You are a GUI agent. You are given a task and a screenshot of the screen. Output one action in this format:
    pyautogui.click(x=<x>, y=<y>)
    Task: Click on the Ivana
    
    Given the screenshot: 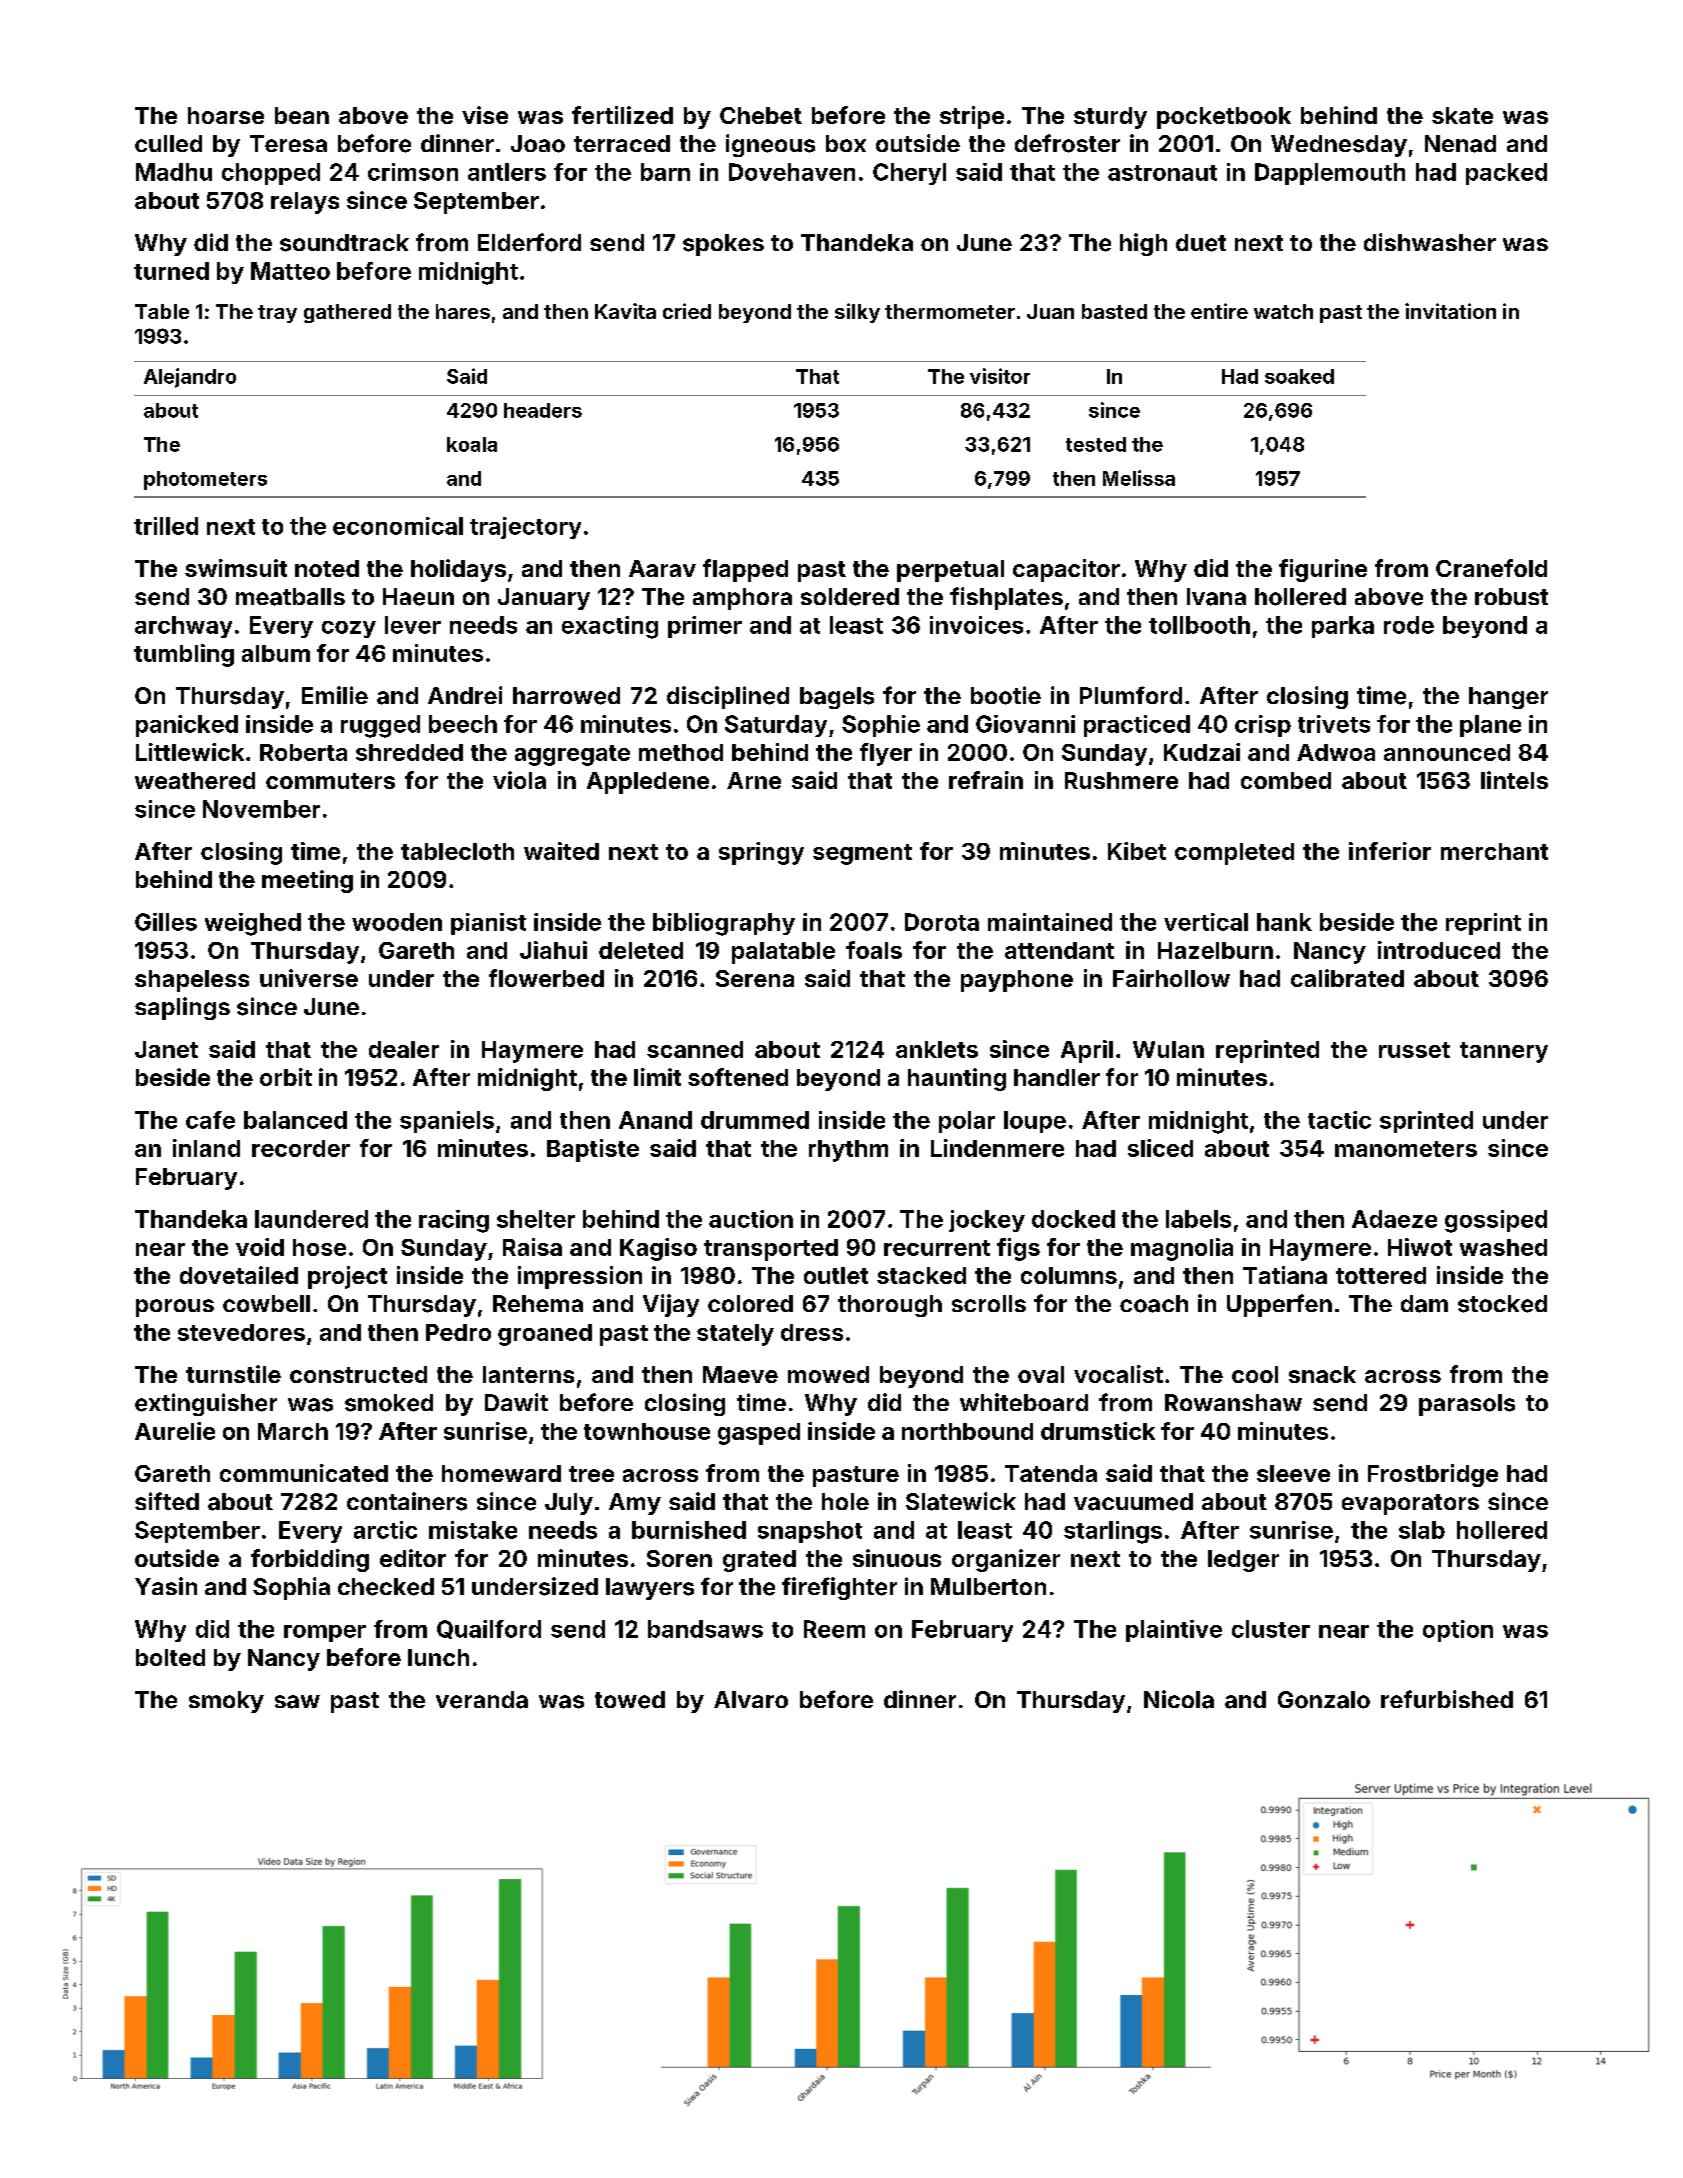 What is the action you would take?
    pyautogui.click(x=1216, y=597)
